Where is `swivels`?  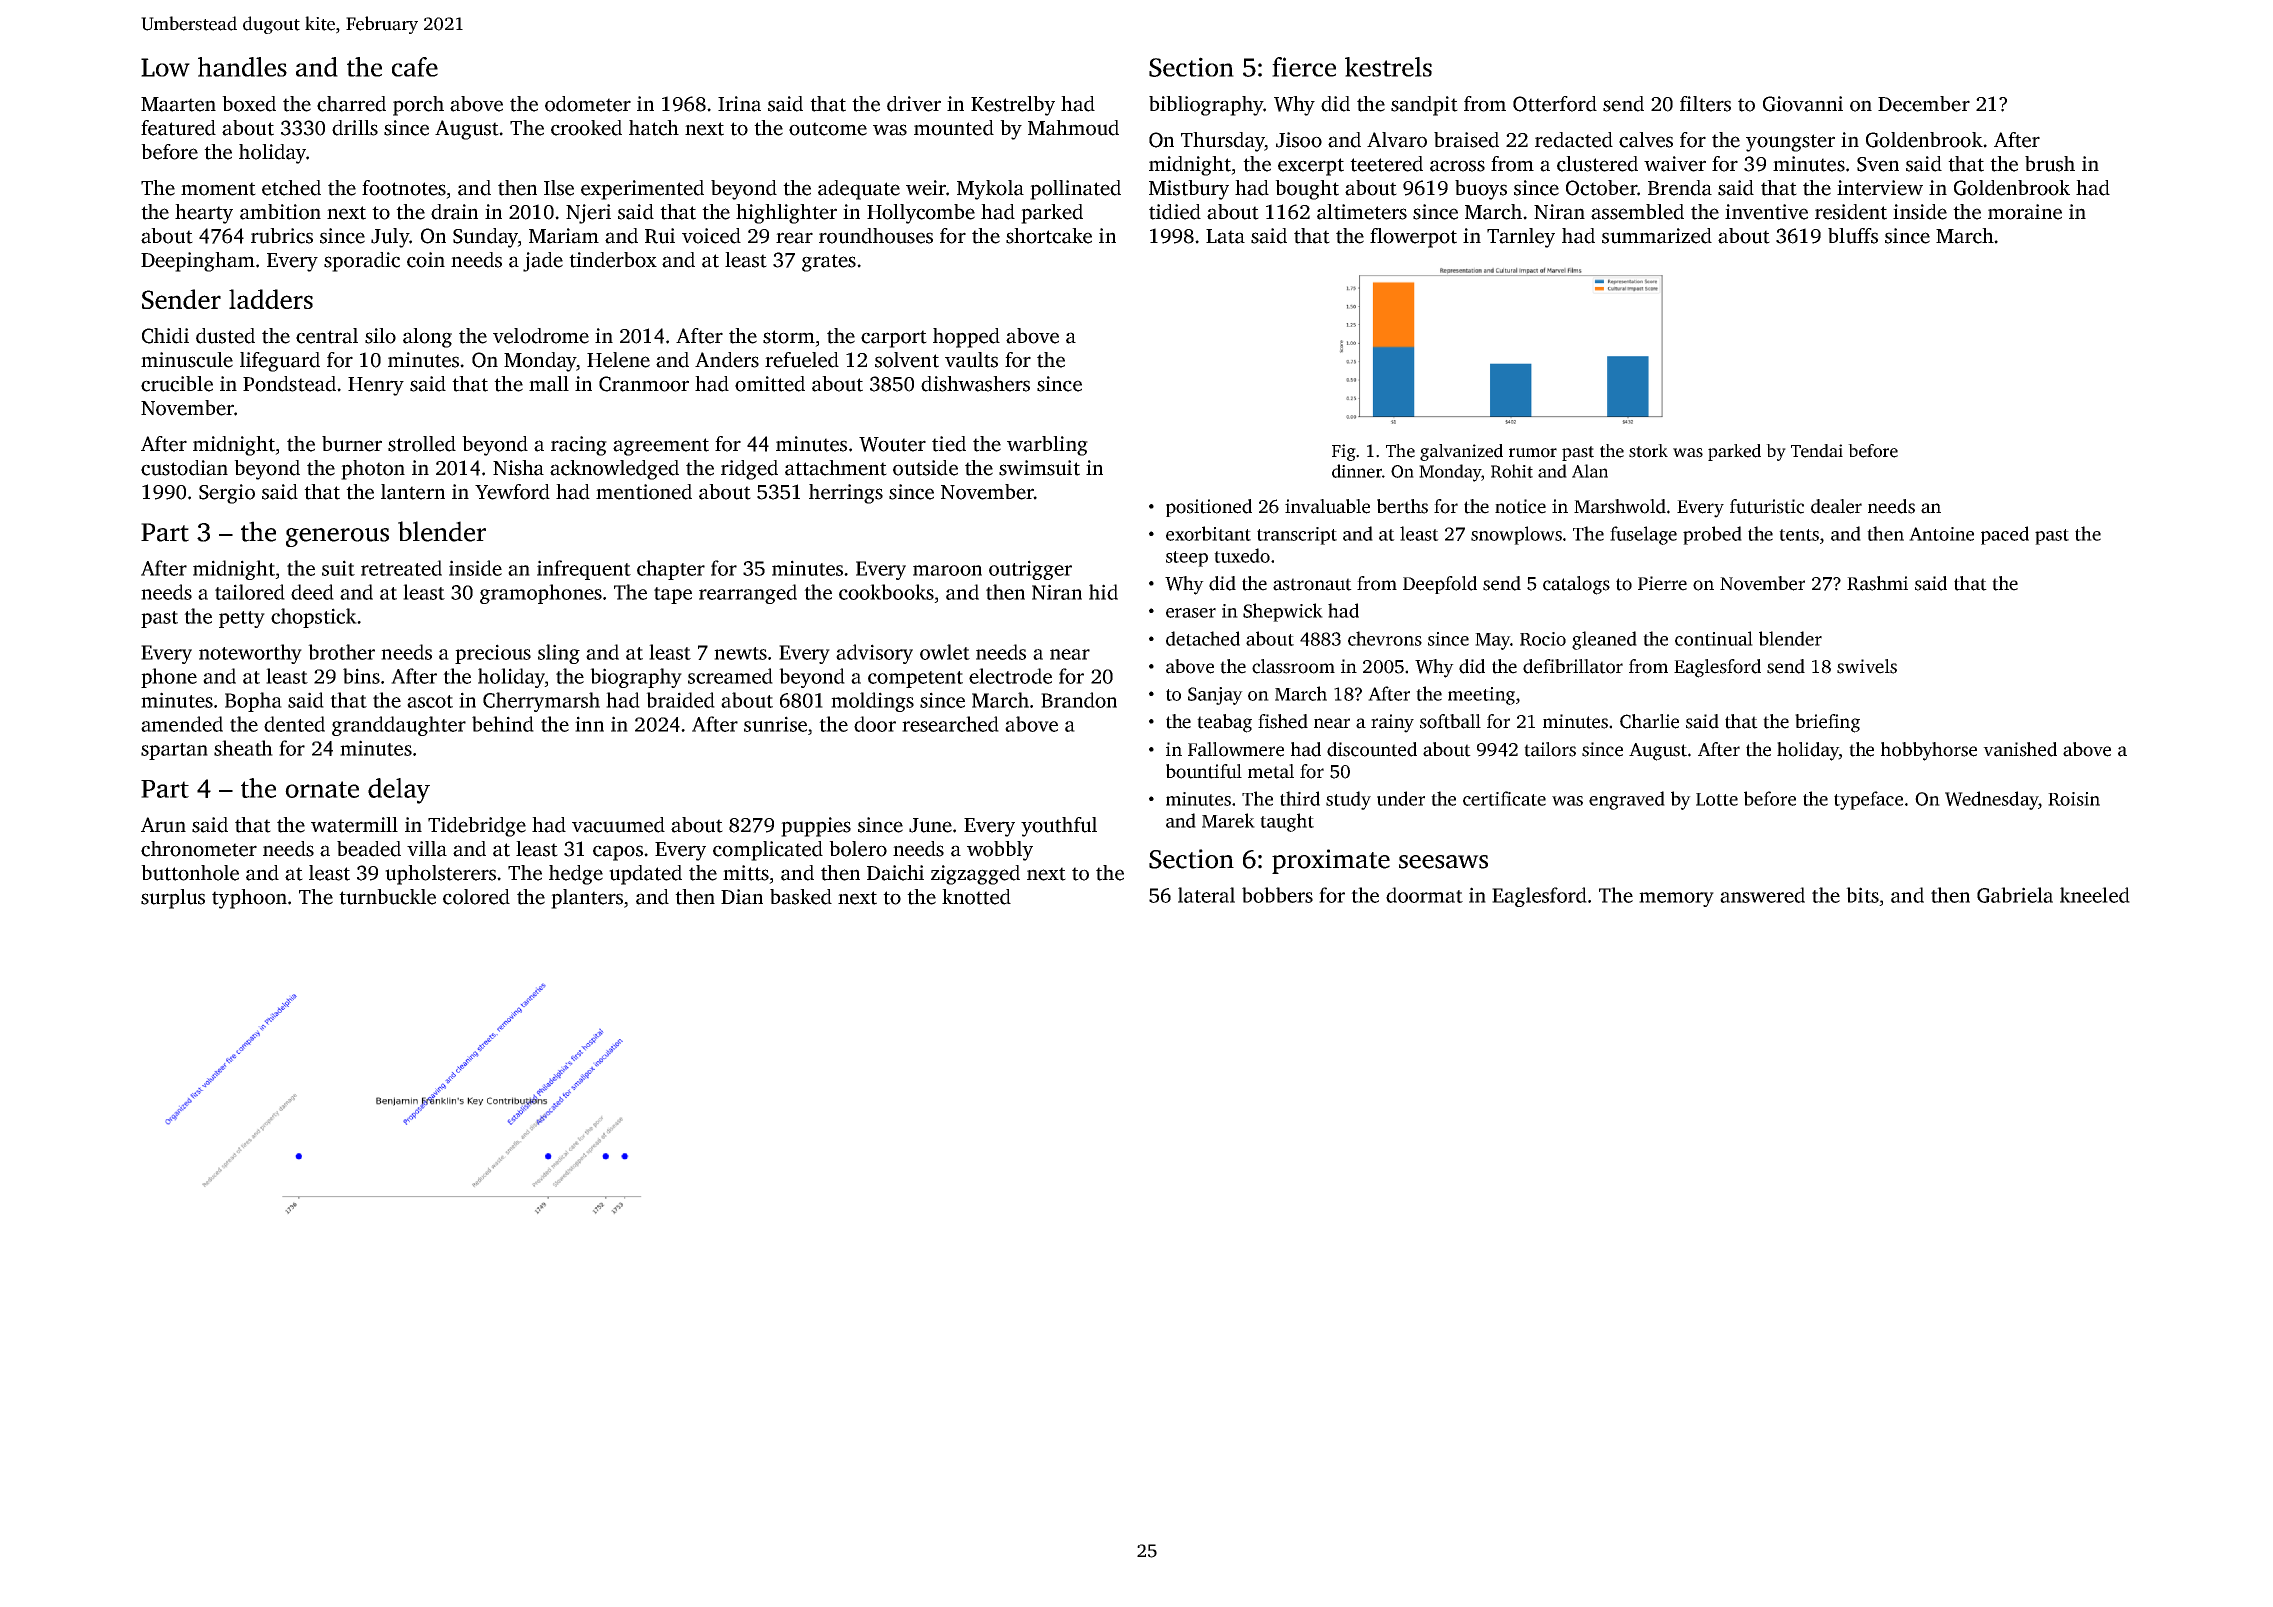 swivels is located at coordinates (1867, 666).
